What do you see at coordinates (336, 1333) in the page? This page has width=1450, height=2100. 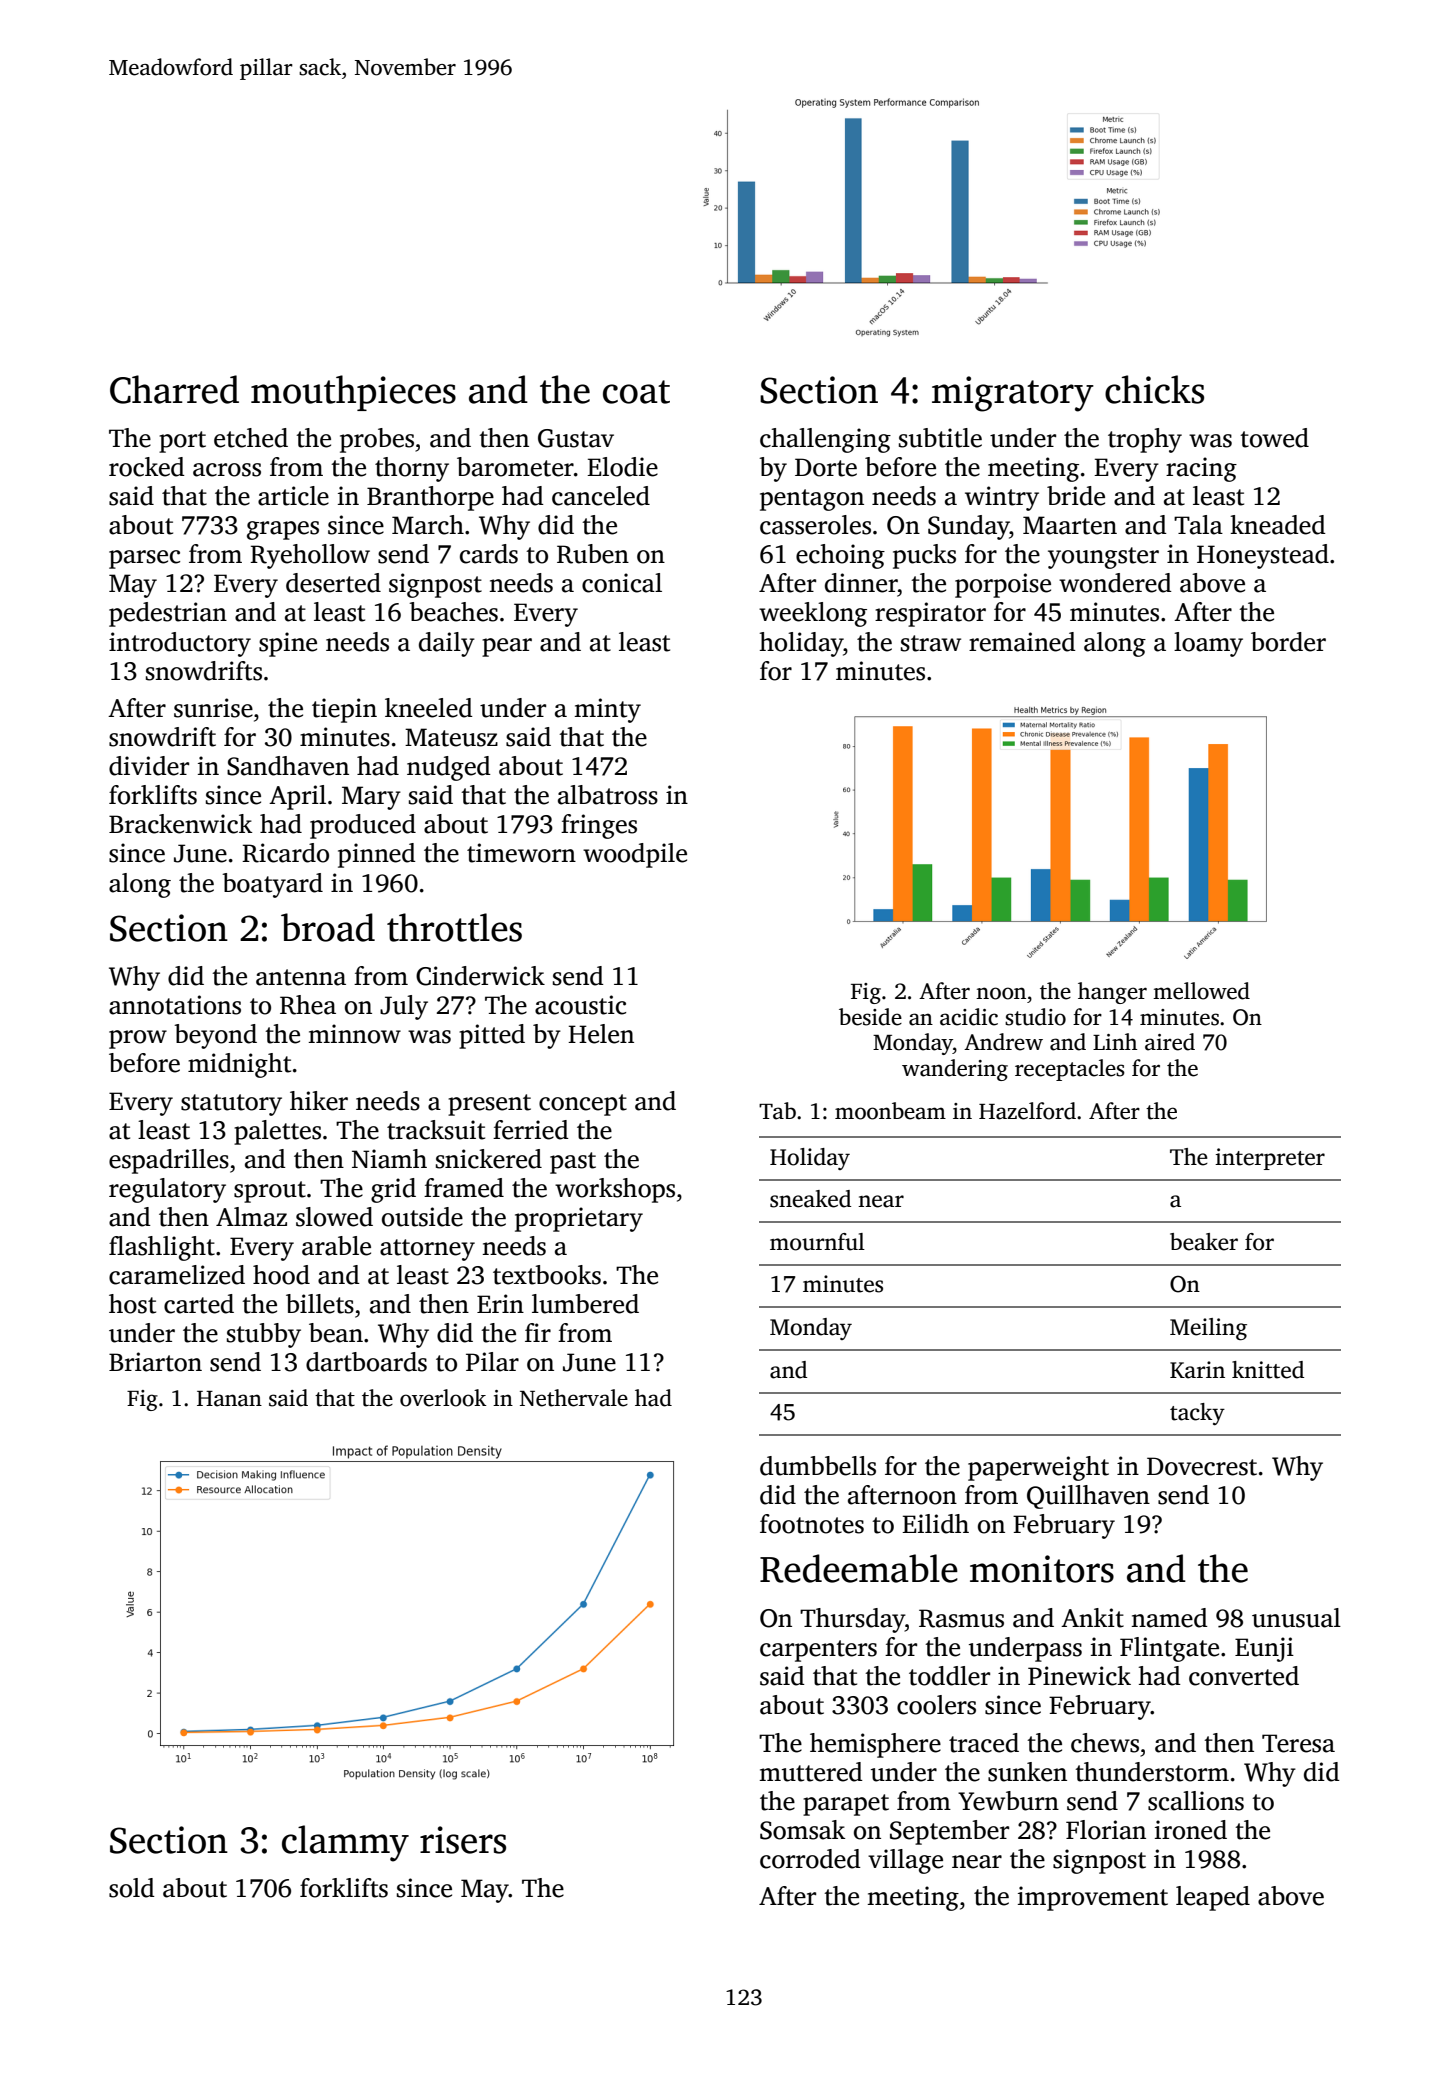 I see `bean` at bounding box center [336, 1333].
